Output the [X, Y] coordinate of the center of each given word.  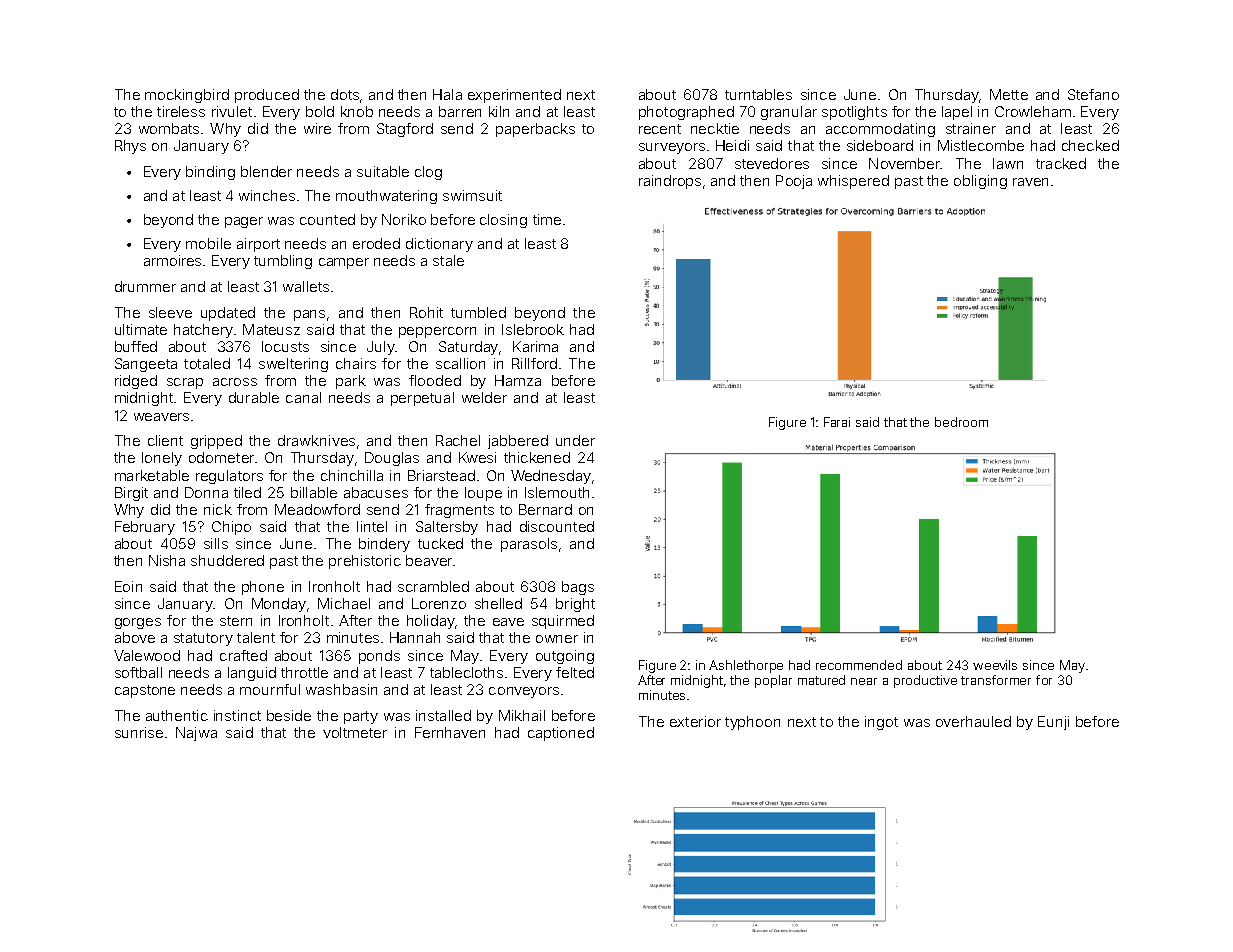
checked [1090, 145]
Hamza [518, 380]
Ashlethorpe [746, 666]
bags [578, 588]
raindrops [670, 182]
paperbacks [535, 130]
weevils [995, 665]
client [165, 440]
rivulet [232, 111]
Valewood [147, 655]
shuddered [227, 560]
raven [1030, 182]
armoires [172, 260]
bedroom [961, 422]
